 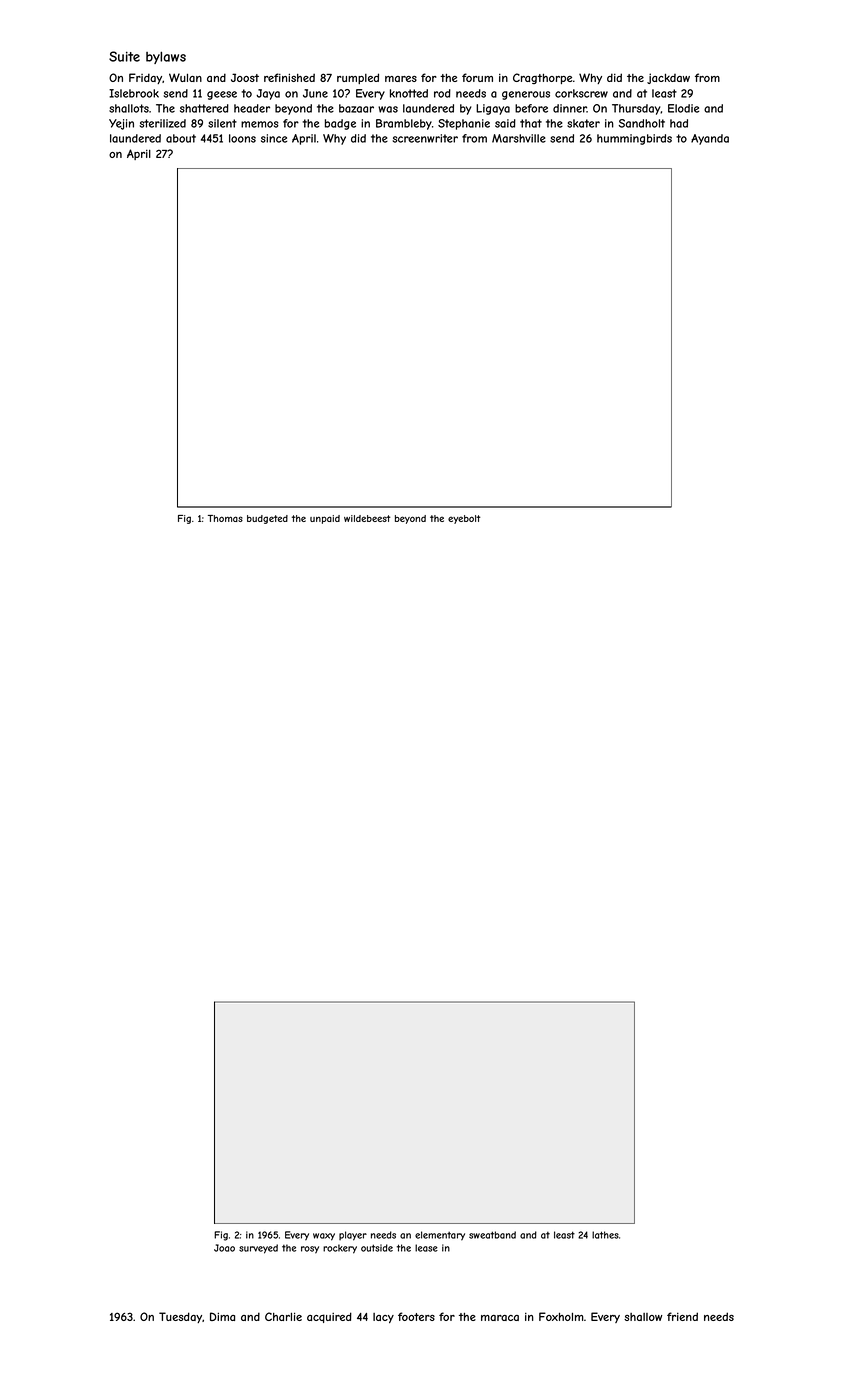 What do you see at coordinates (668, 78) in the screenshot?
I see `jackdaw` at bounding box center [668, 78].
